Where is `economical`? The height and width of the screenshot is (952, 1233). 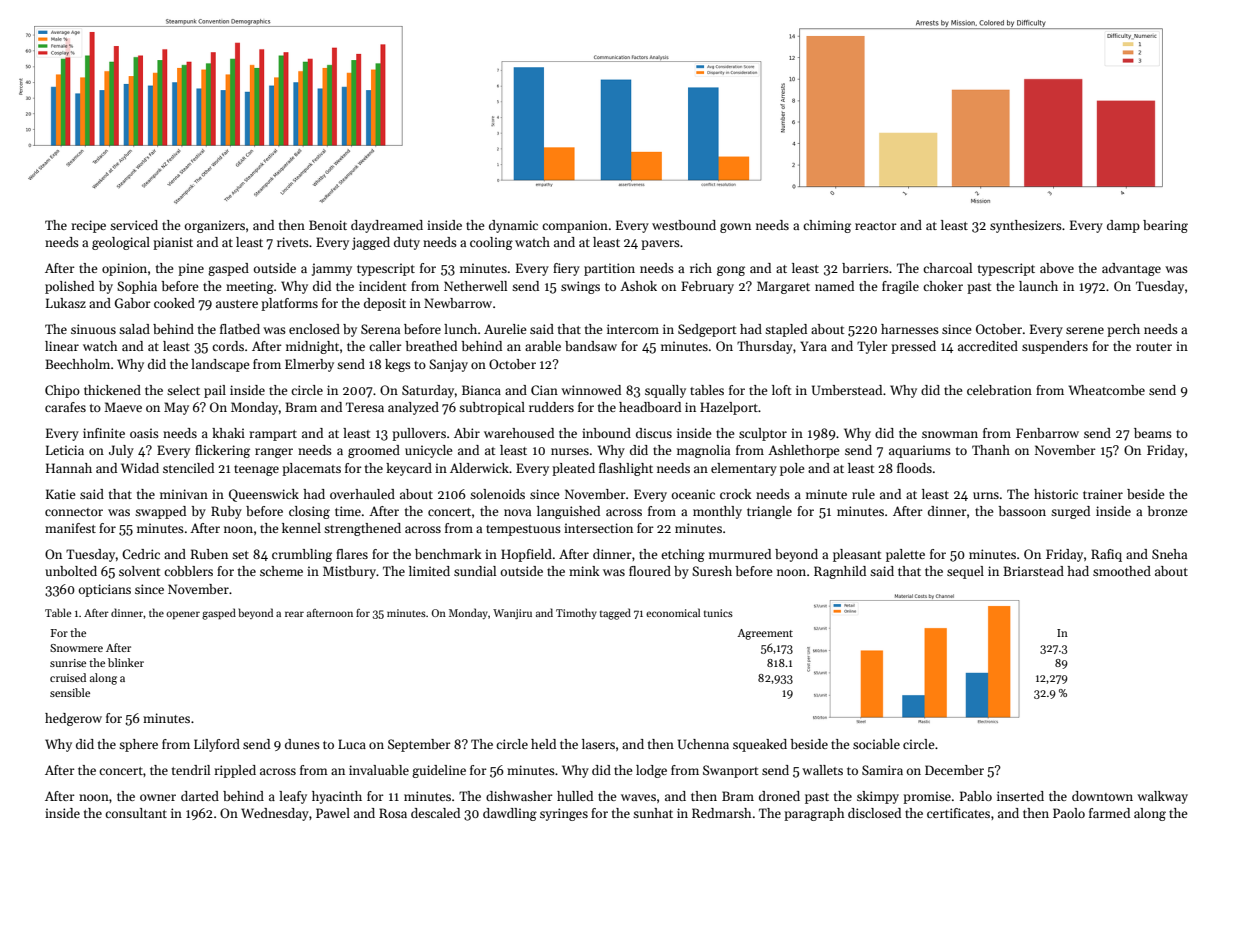 economical is located at coordinates (673, 612).
